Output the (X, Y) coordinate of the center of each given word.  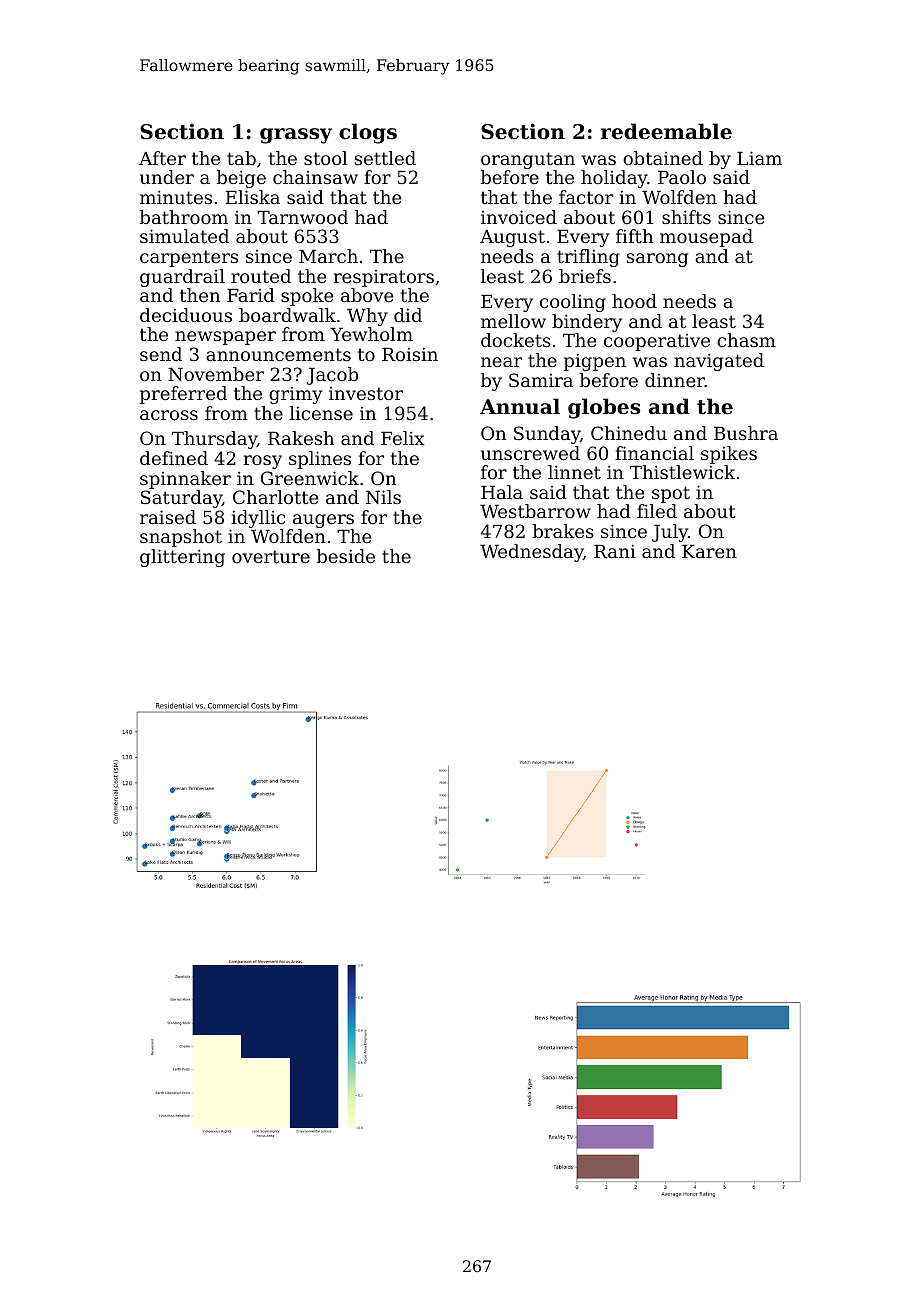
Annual (520, 406)
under (167, 177)
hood (634, 301)
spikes (729, 455)
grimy (295, 395)
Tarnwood (302, 217)
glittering (182, 558)
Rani (615, 551)
